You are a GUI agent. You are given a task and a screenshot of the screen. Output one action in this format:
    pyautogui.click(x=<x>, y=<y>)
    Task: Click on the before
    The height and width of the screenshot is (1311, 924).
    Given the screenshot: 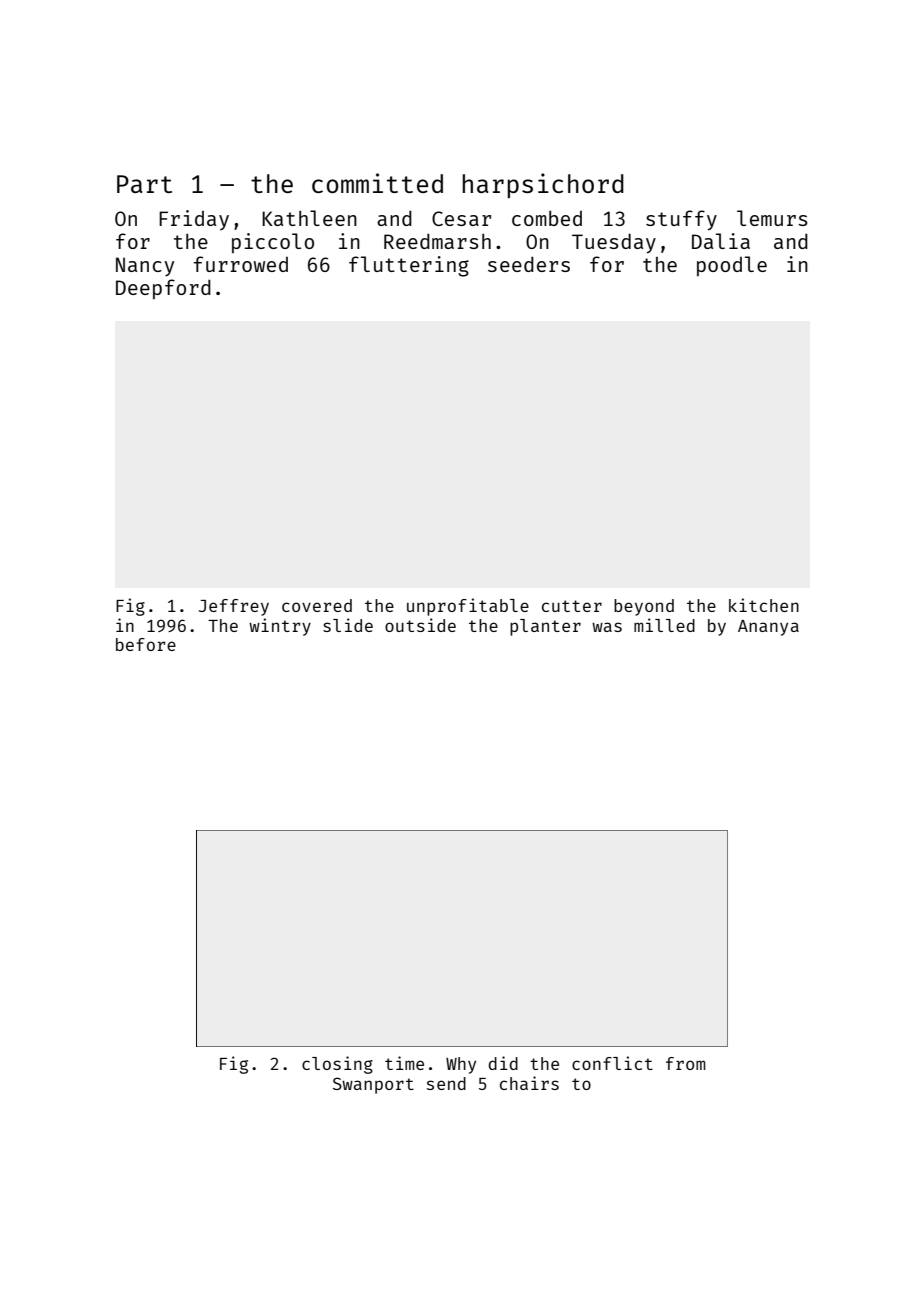 What is the action you would take?
    pyautogui.click(x=146, y=644)
